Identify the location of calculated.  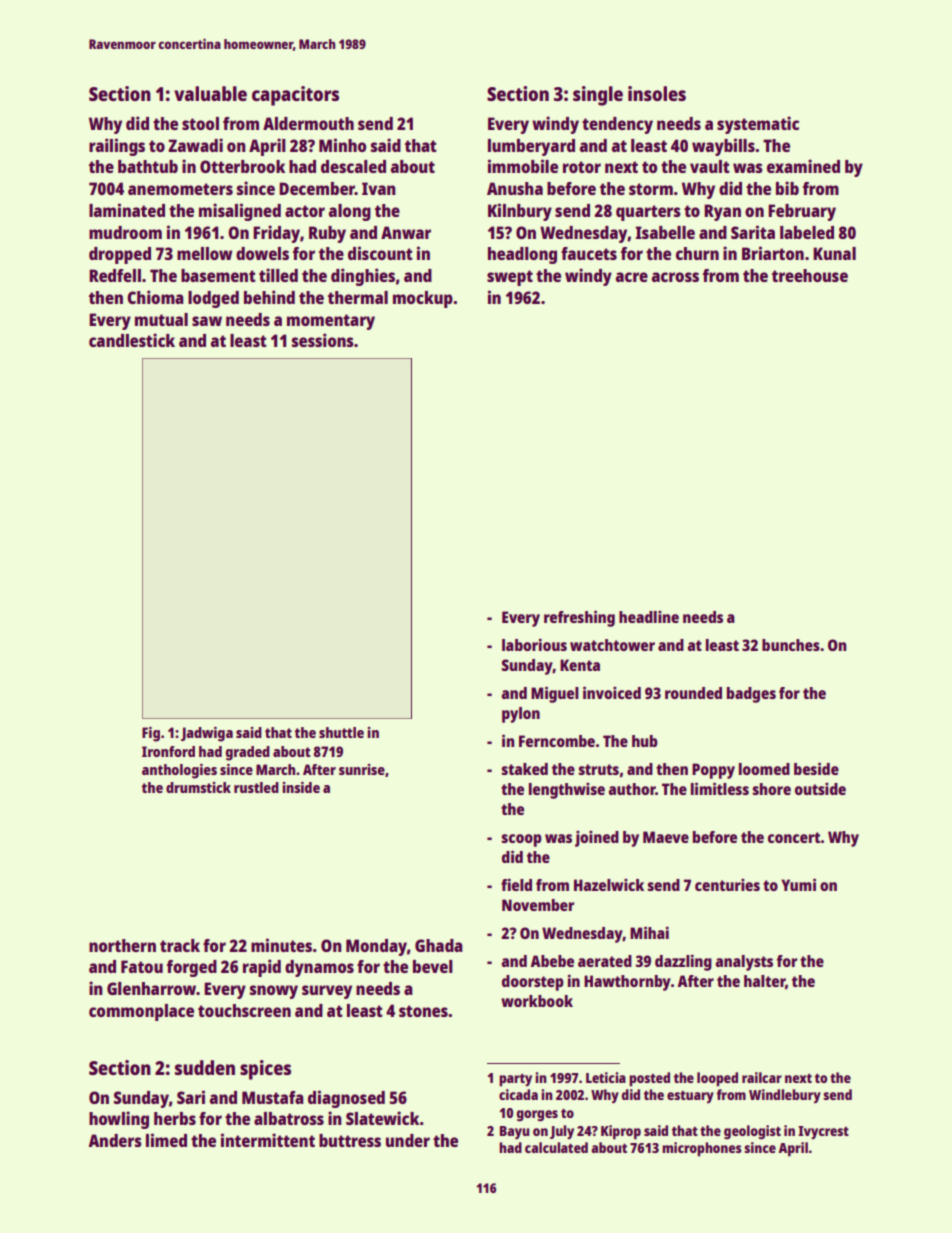
(556, 1147).
